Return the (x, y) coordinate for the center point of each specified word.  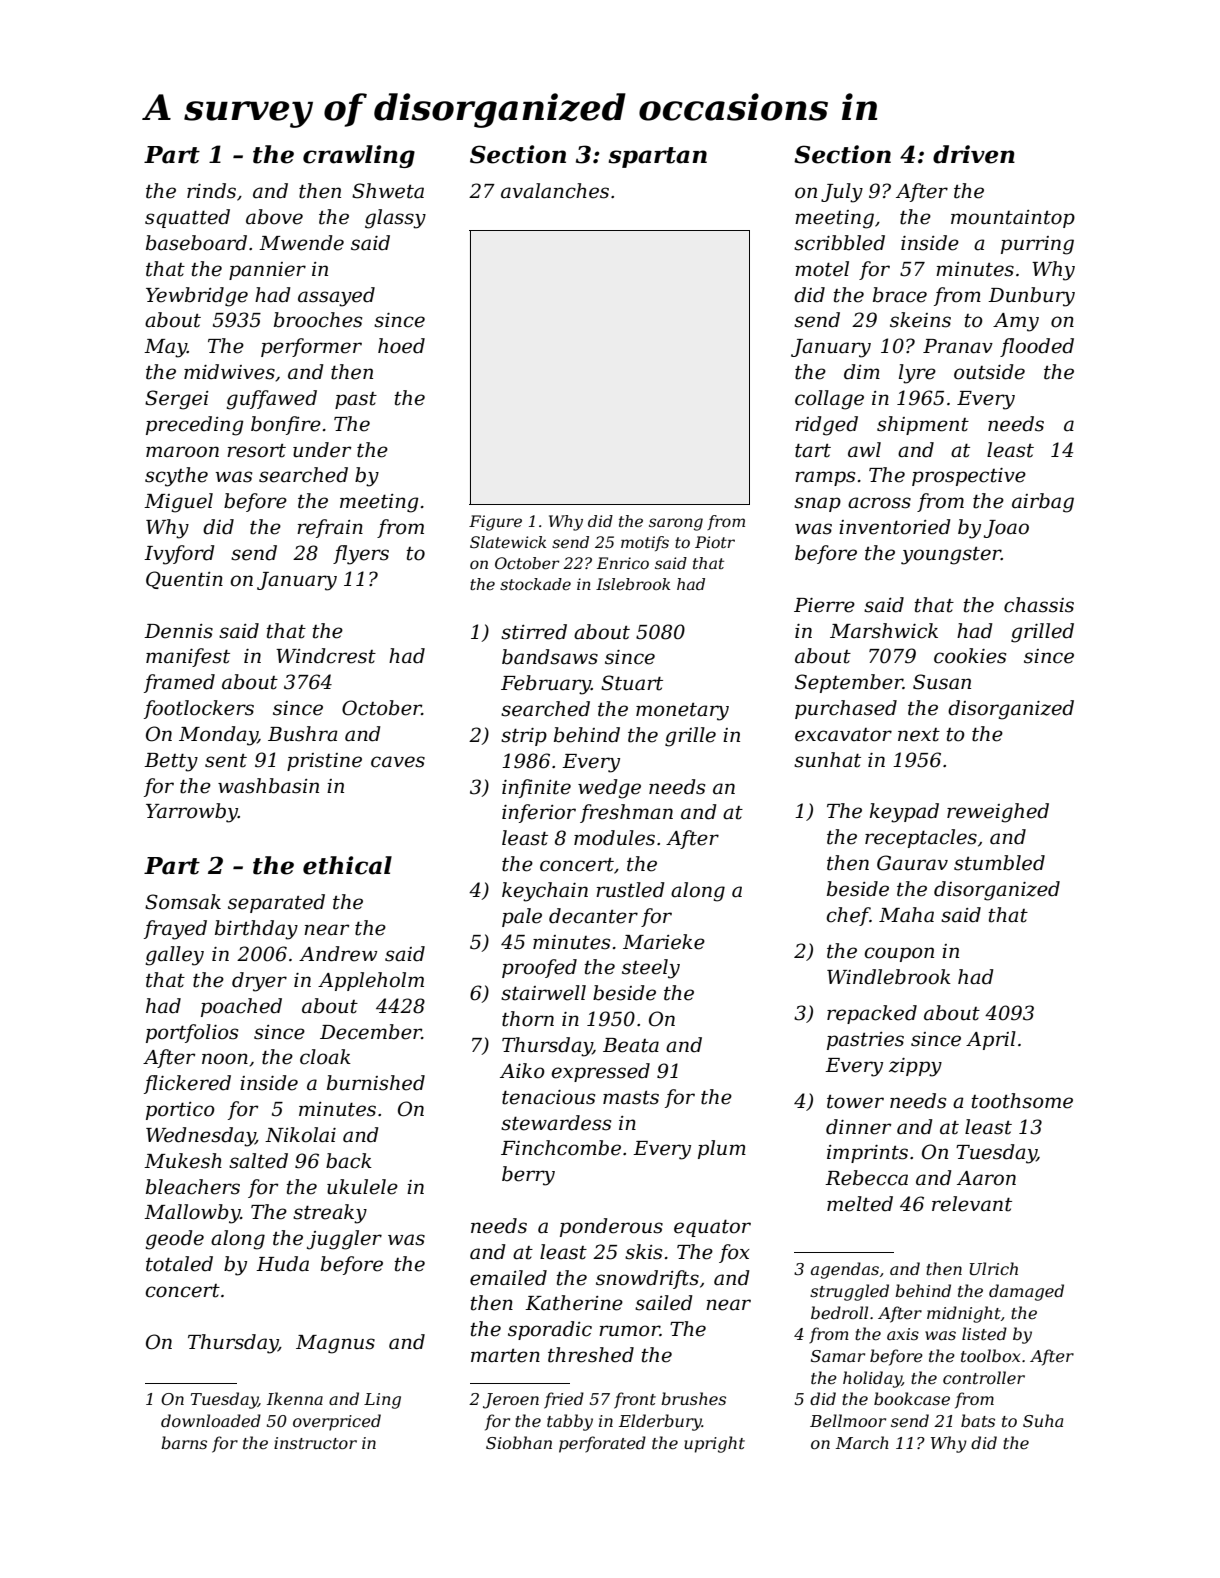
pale (522, 917)
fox (734, 1253)
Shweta (388, 191)
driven (974, 154)
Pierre (824, 605)
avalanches (555, 191)
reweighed (998, 813)
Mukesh (183, 1161)
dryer (259, 982)
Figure (495, 523)
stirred (534, 632)
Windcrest (326, 656)
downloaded (211, 1420)
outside (989, 372)
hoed (401, 346)
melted (860, 1204)
